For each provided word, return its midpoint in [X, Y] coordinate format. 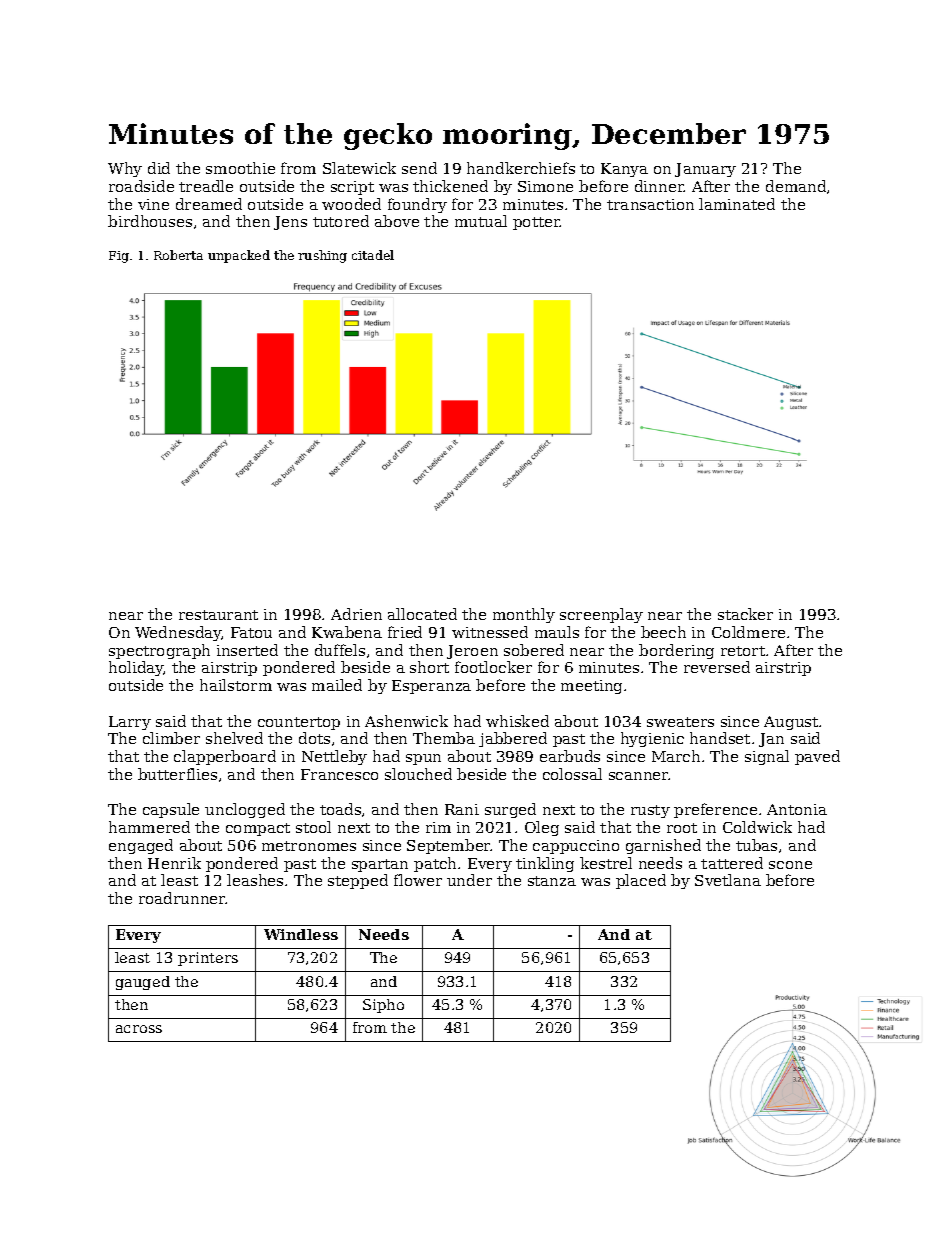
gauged [143, 983]
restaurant [218, 615]
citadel [373, 255]
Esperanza [431, 687]
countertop [299, 723]
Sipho [383, 1006]
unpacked [239, 256]
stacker [745, 614]
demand [796, 186]
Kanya [624, 170]
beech [663, 632]
